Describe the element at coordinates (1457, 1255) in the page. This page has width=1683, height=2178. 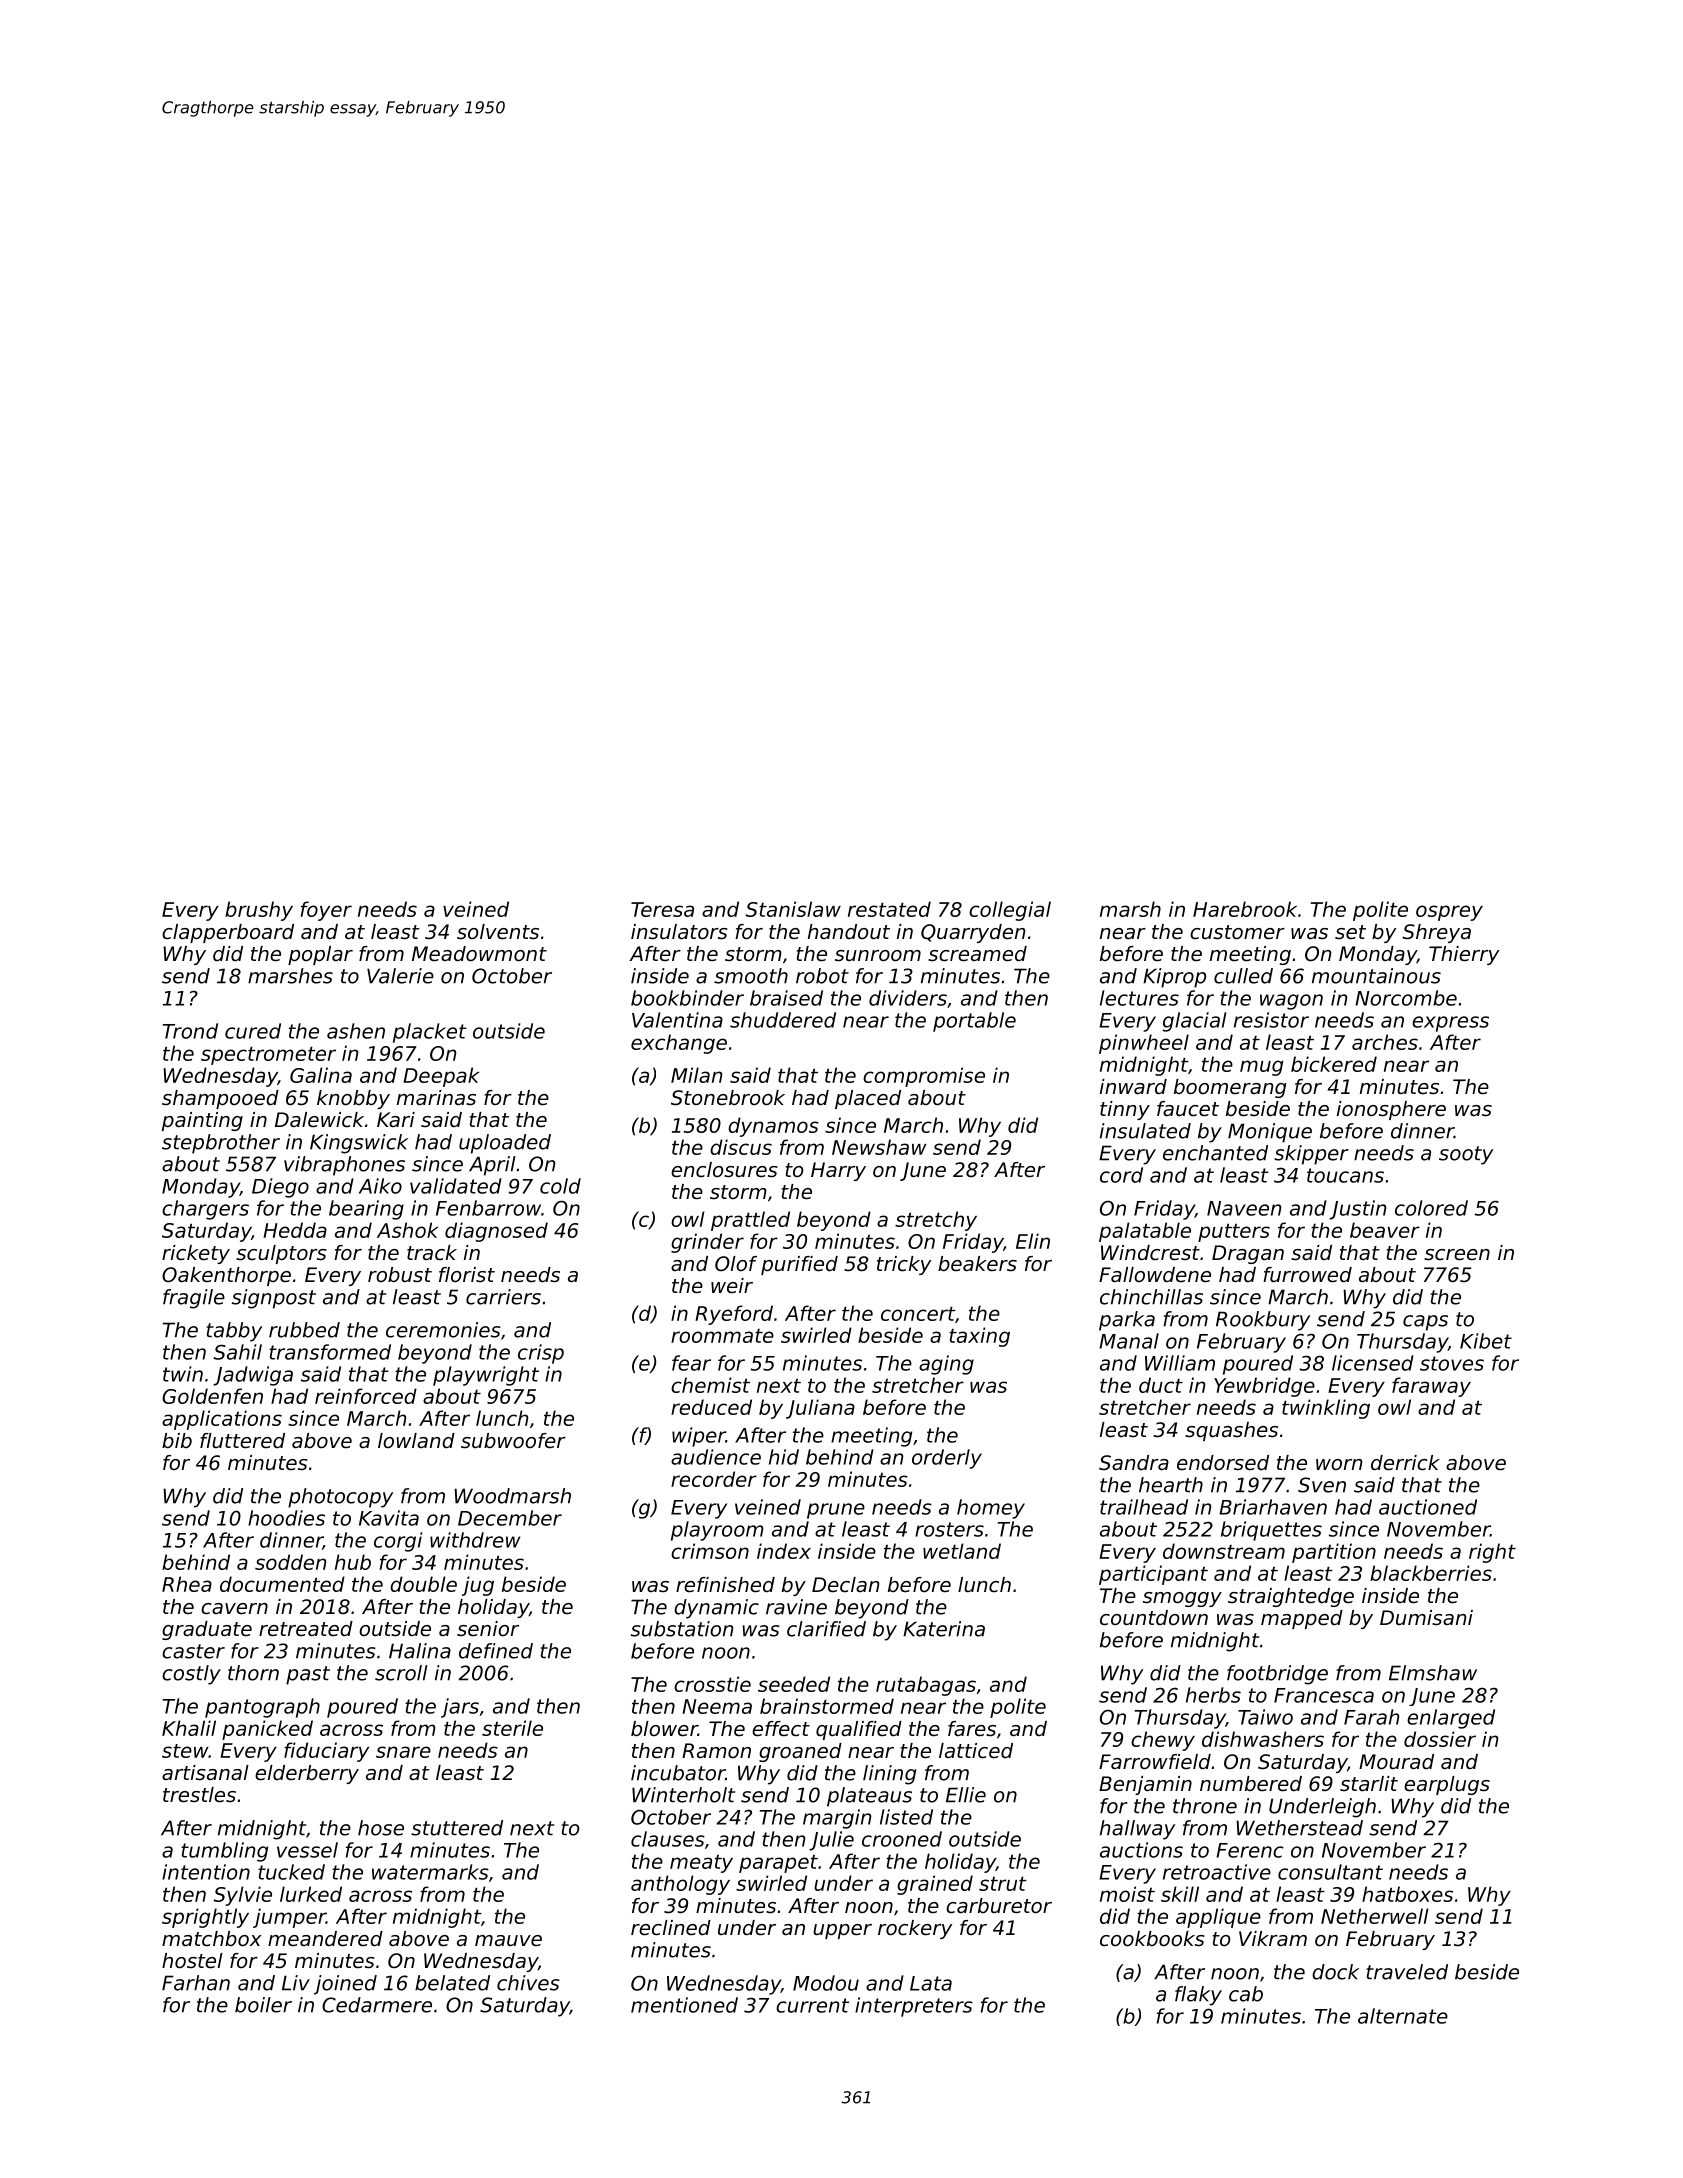
I see `screen` at that location.
